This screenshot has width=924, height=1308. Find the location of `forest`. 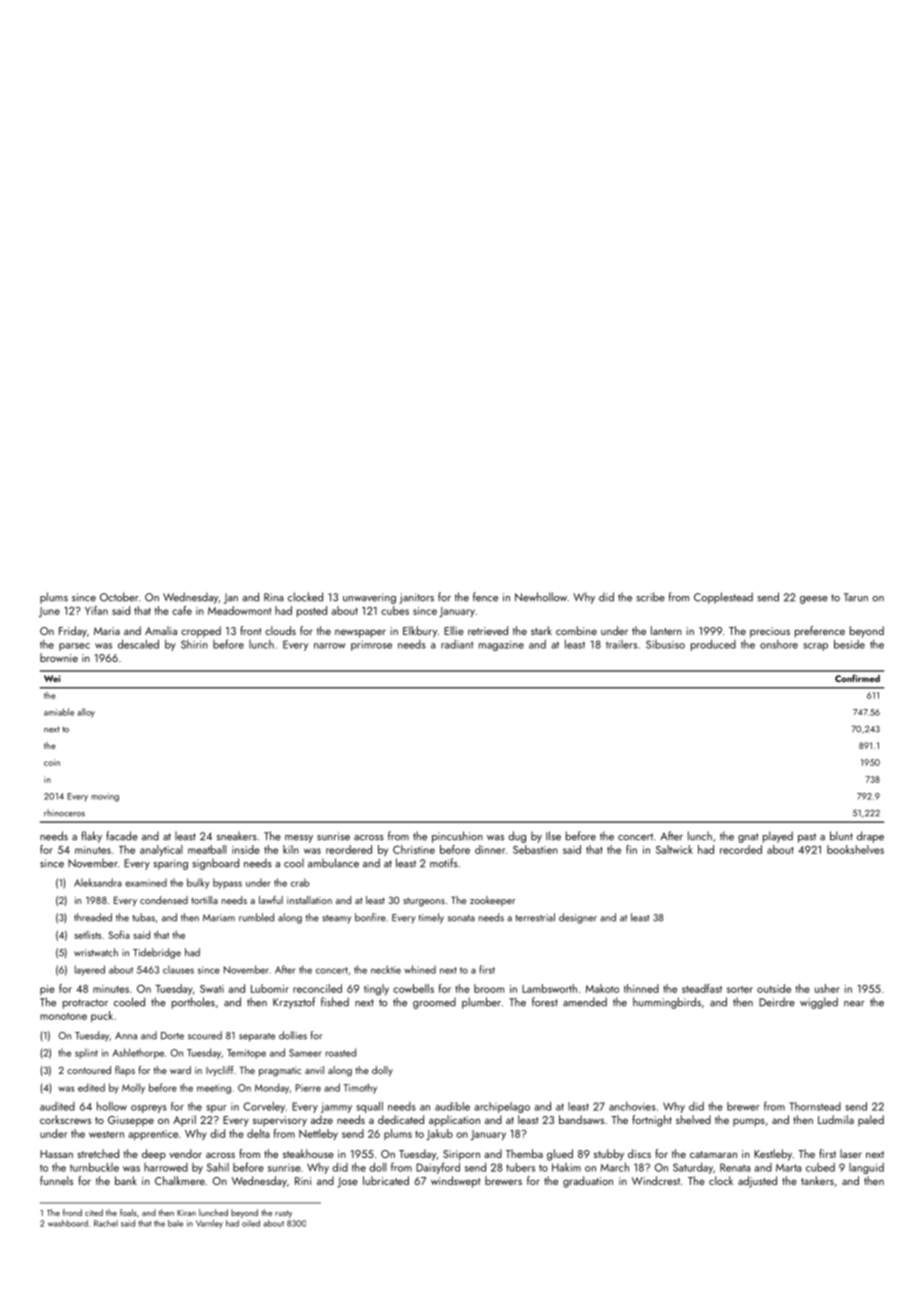

forest is located at coordinates (545, 1002).
